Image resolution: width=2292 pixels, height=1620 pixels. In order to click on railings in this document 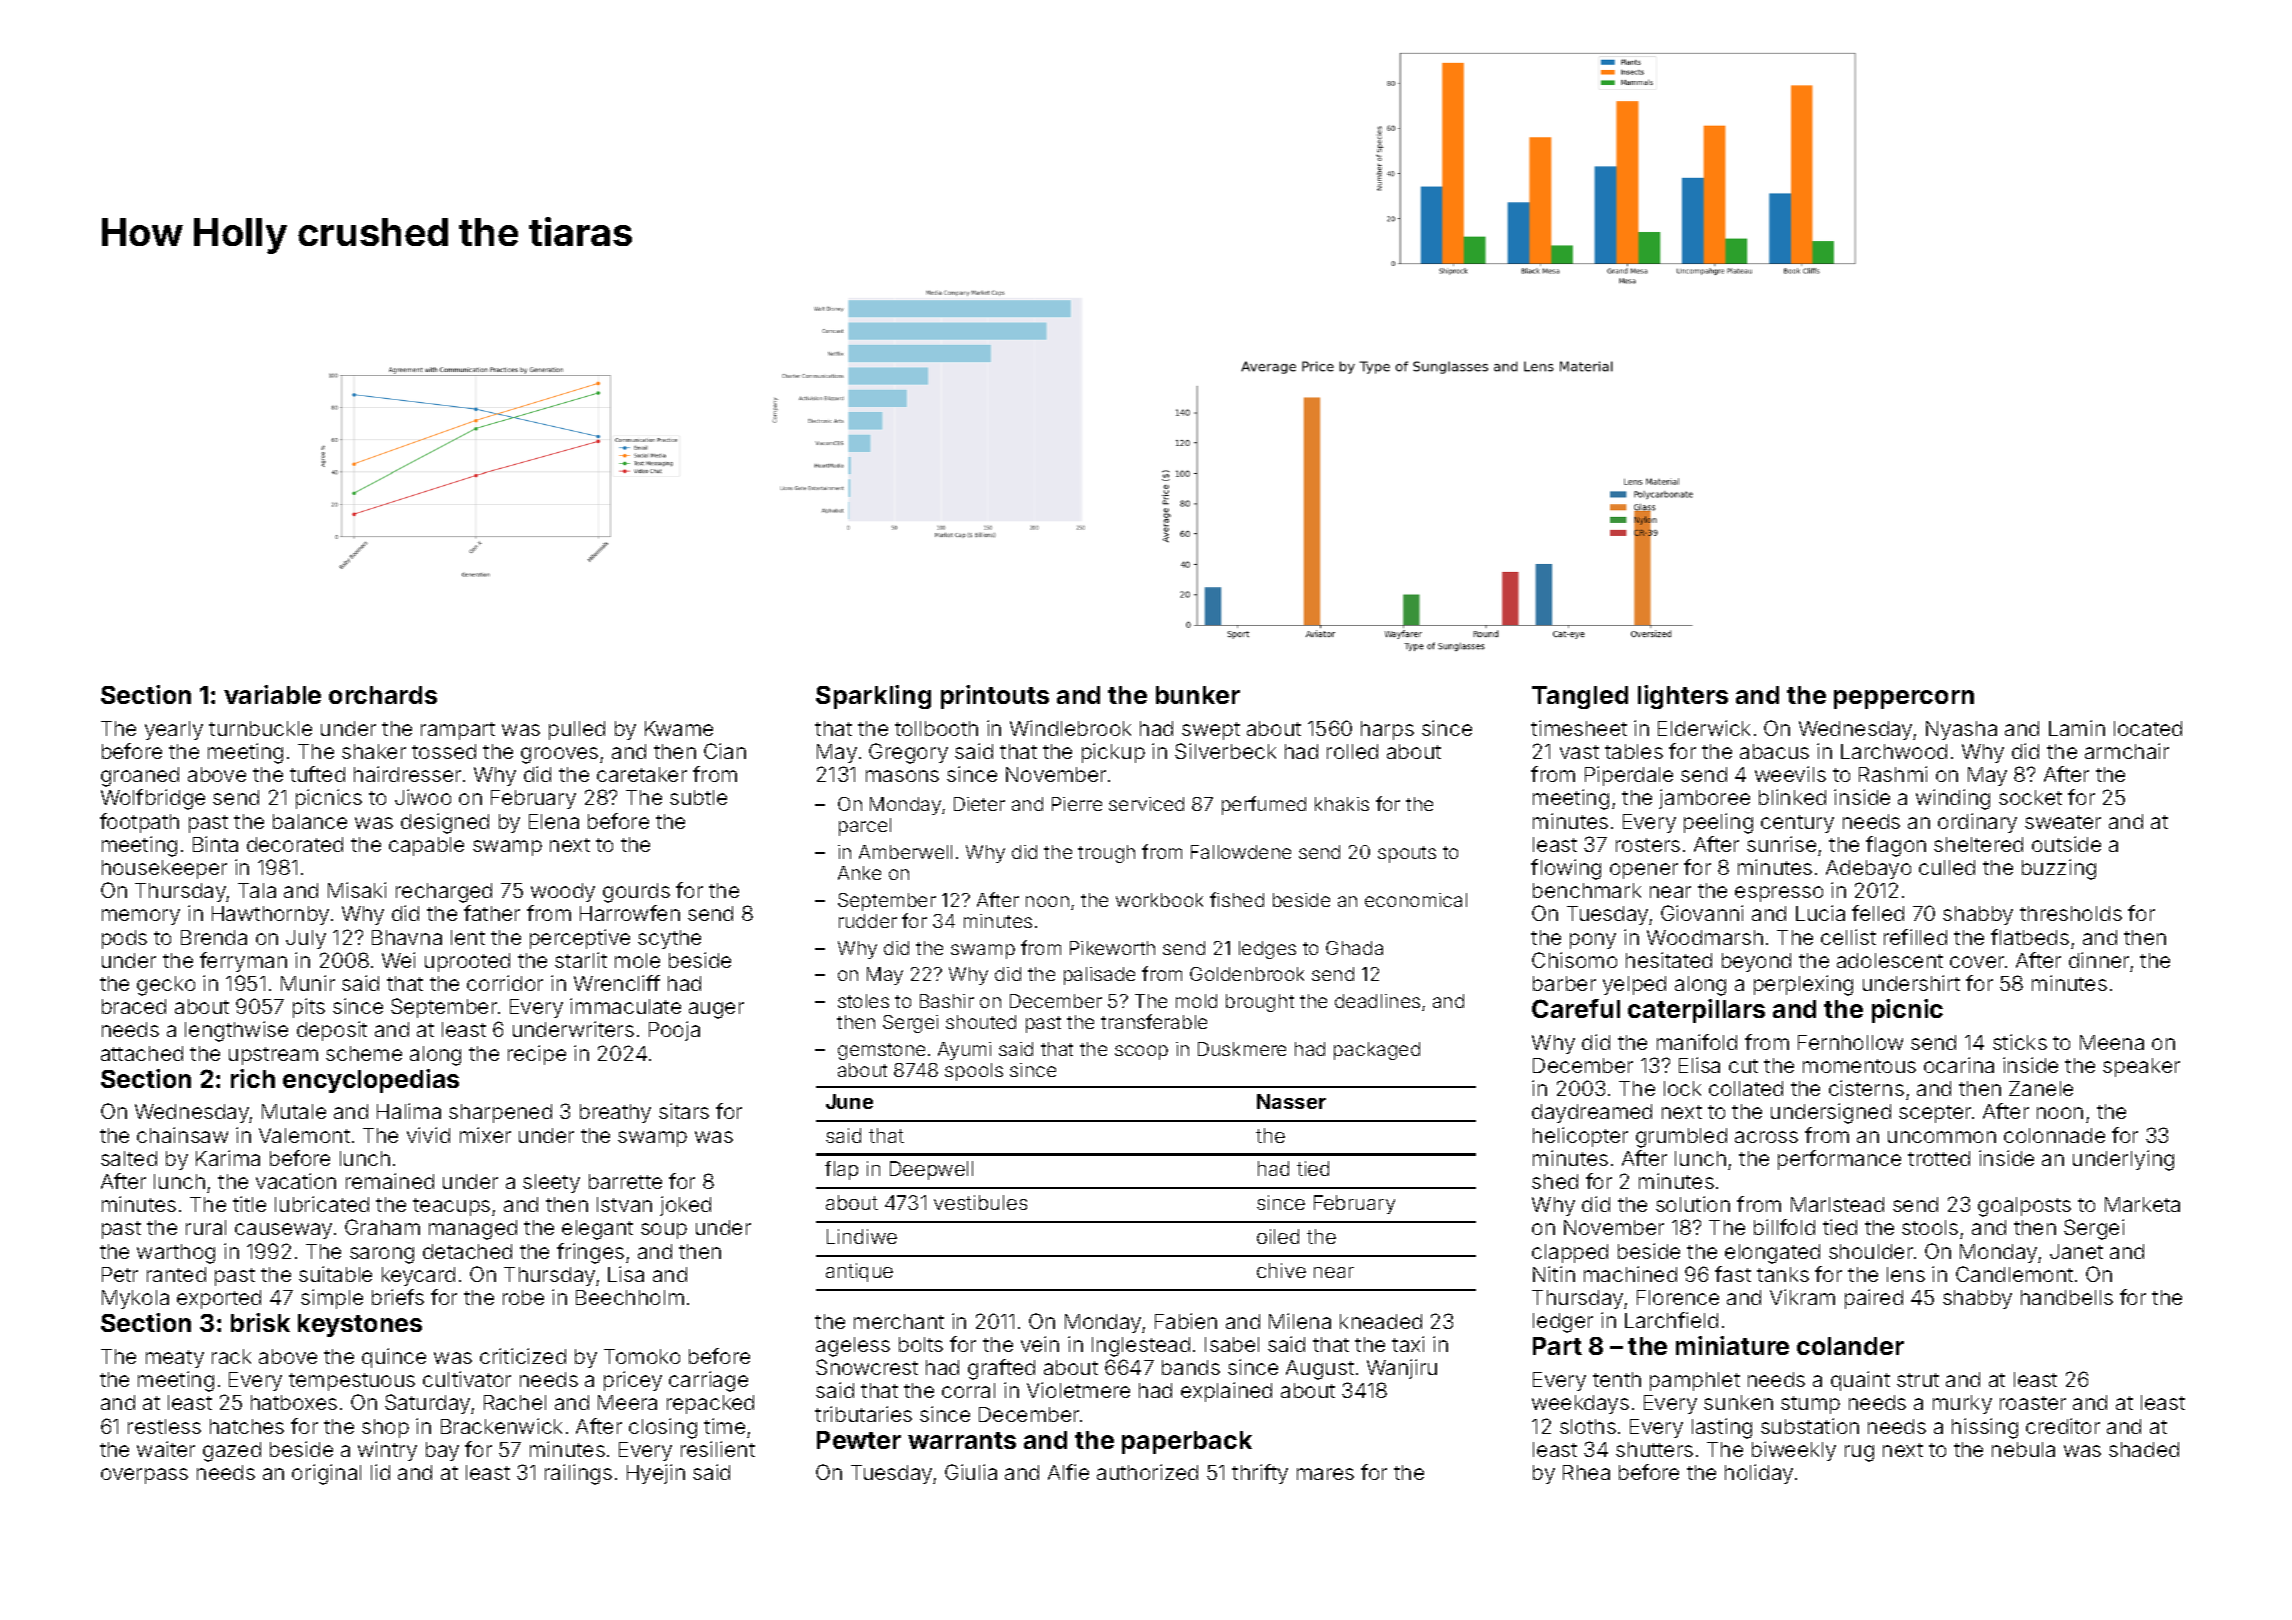, I will do `click(578, 1474)`.
